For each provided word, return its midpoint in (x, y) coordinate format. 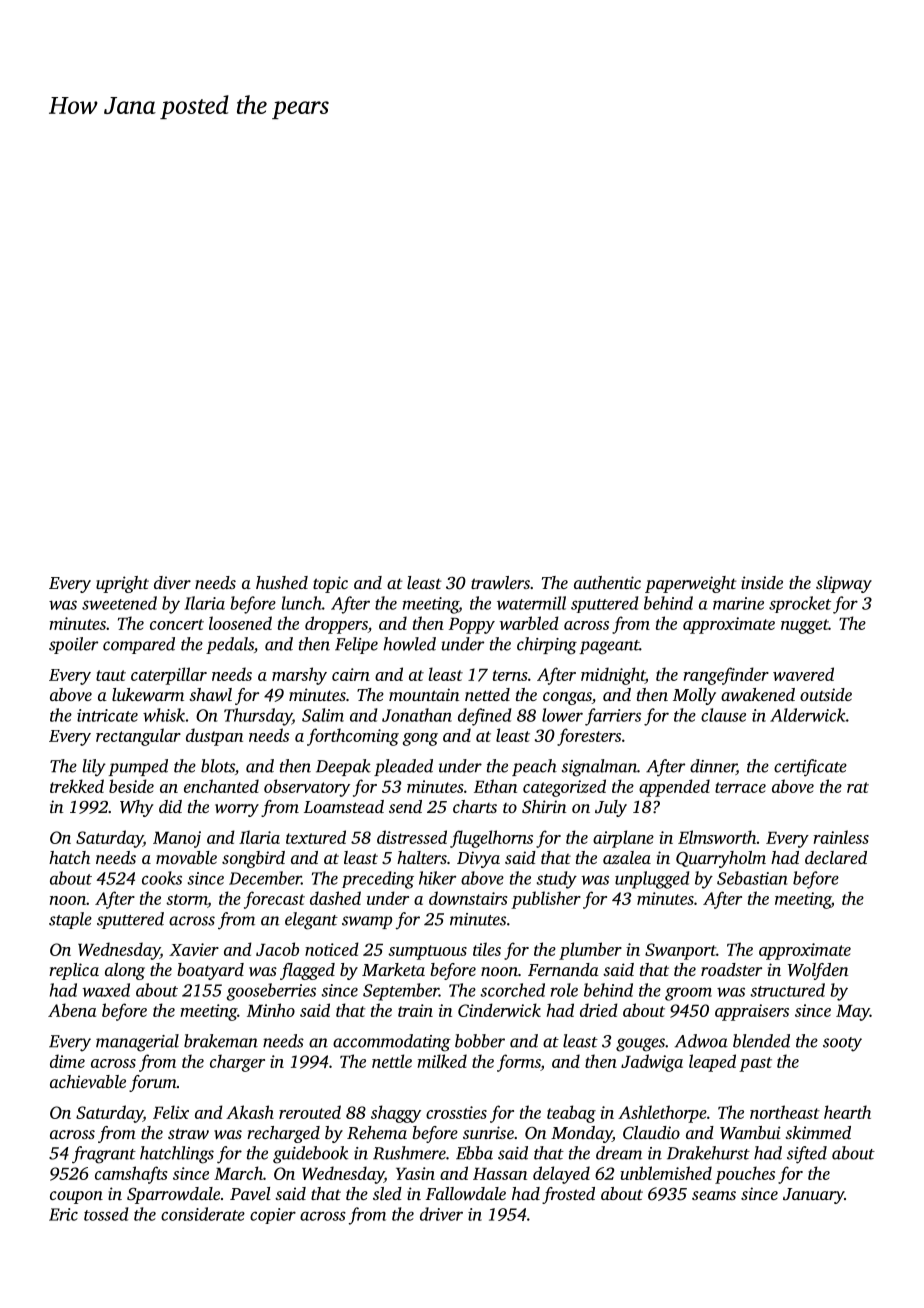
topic (330, 584)
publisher (546, 900)
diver (172, 582)
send (405, 806)
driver (441, 1214)
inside (762, 582)
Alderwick (808, 715)
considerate (203, 1214)
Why (137, 808)
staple (70, 920)
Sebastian (752, 878)
